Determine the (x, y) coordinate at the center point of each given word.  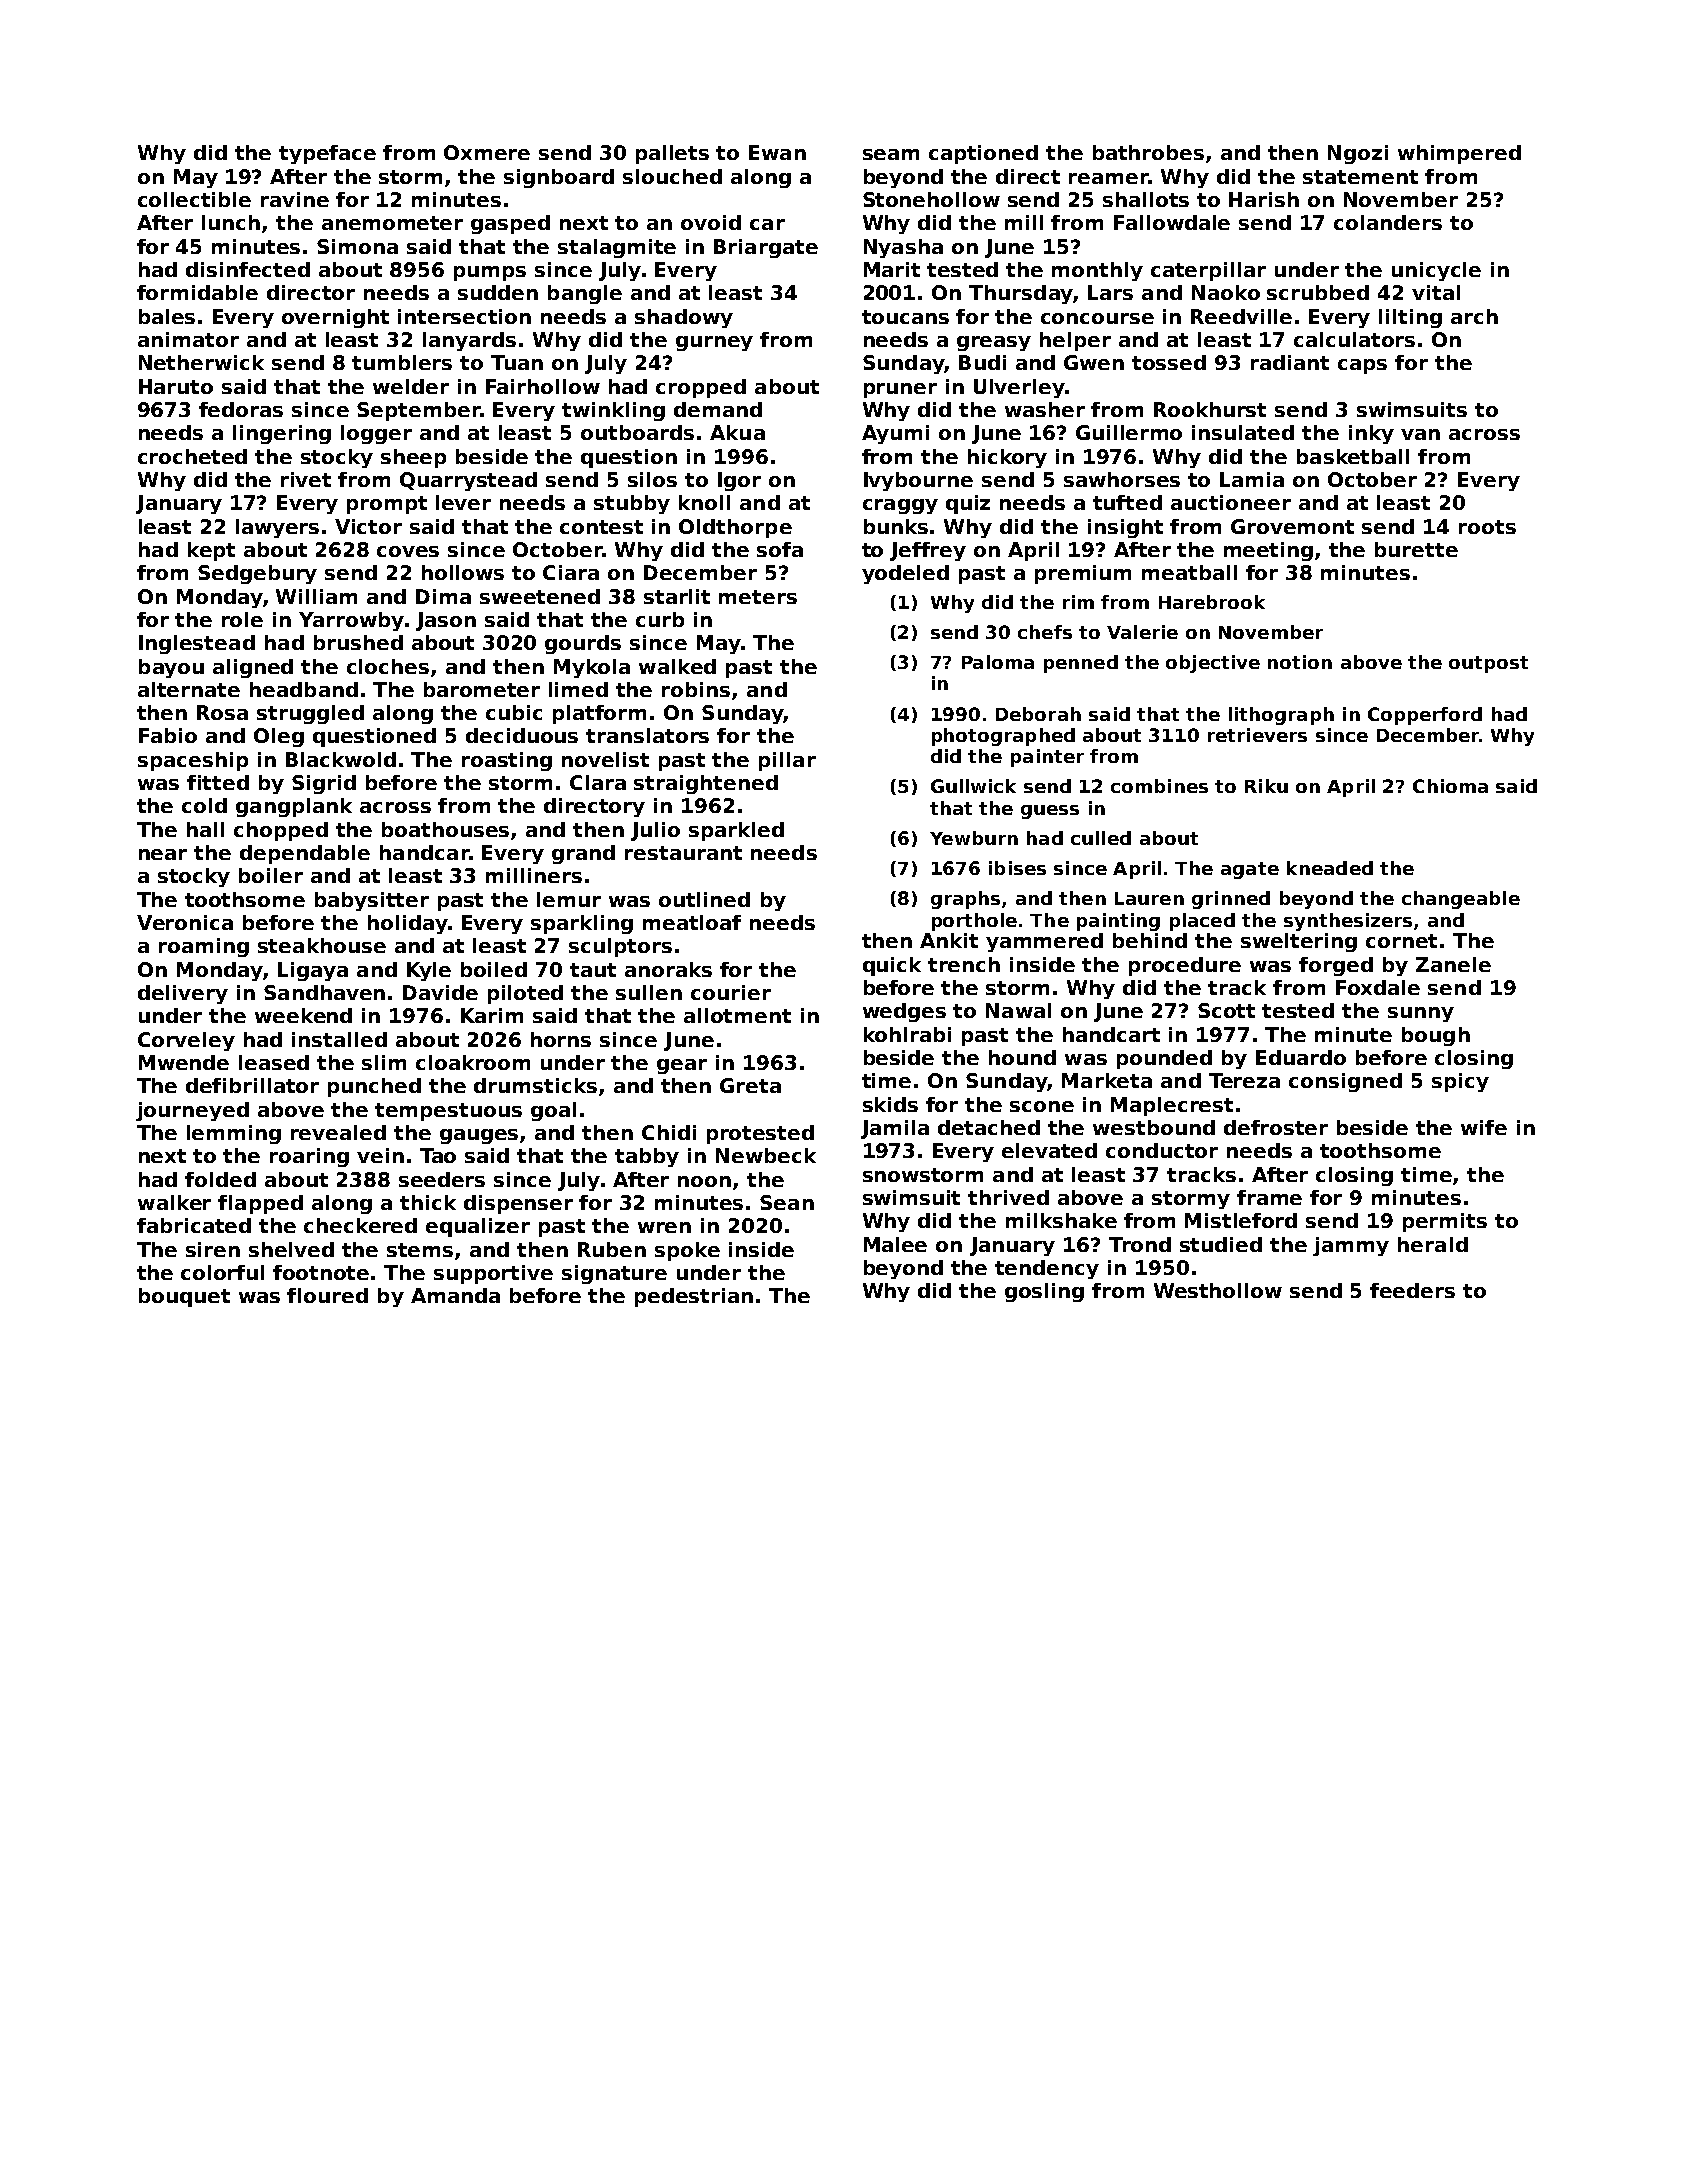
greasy (994, 343)
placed (1202, 922)
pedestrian (694, 1297)
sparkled (736, 831)
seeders (442, 1179)
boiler (271, 875)
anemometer (392, 223)
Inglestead (197, 644)
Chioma (1450, 786)
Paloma (998, 662)
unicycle (1436, 271)
